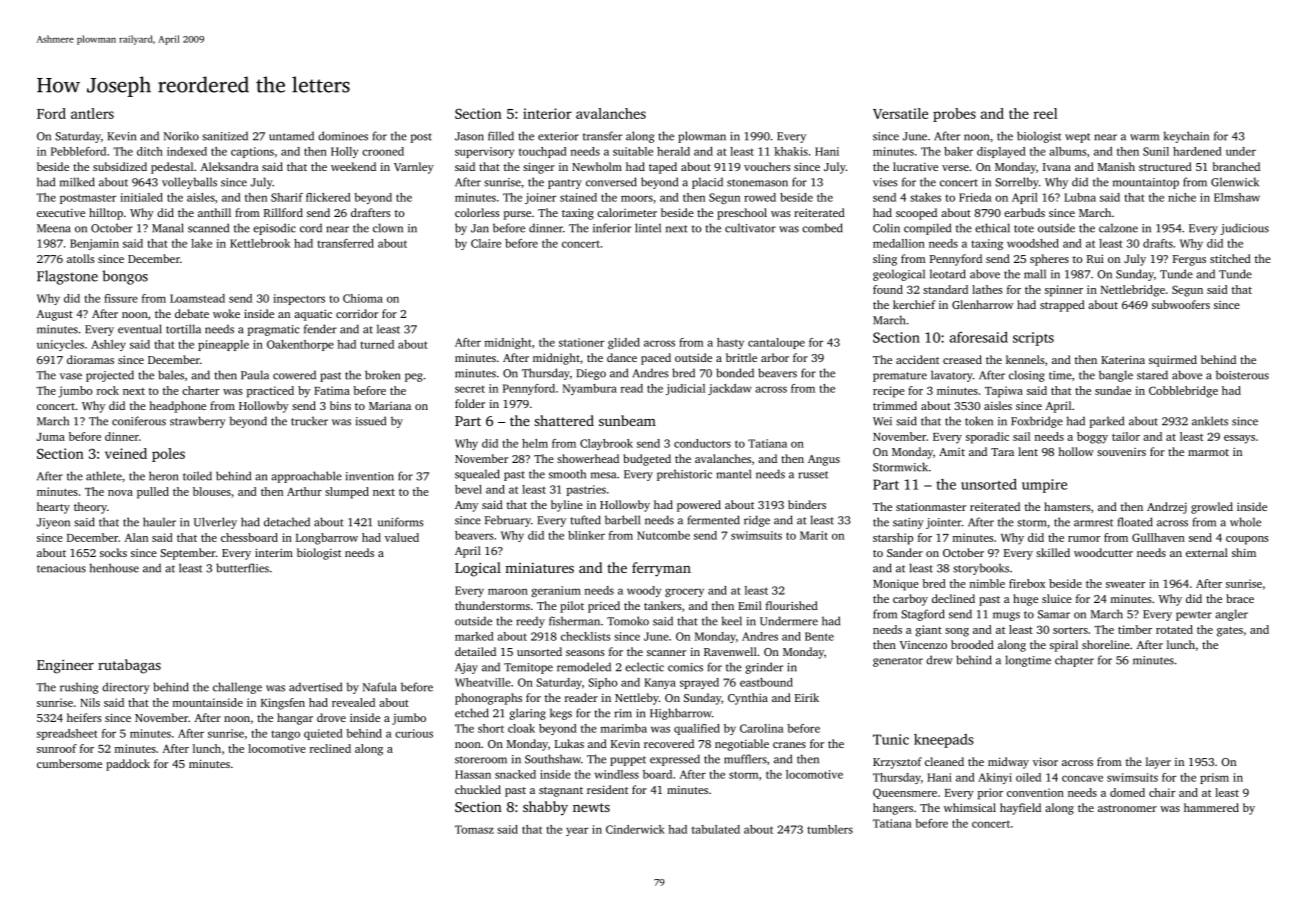 This screenshot has height=924, width=1308. I want to click on interior, so click(547, 113).
